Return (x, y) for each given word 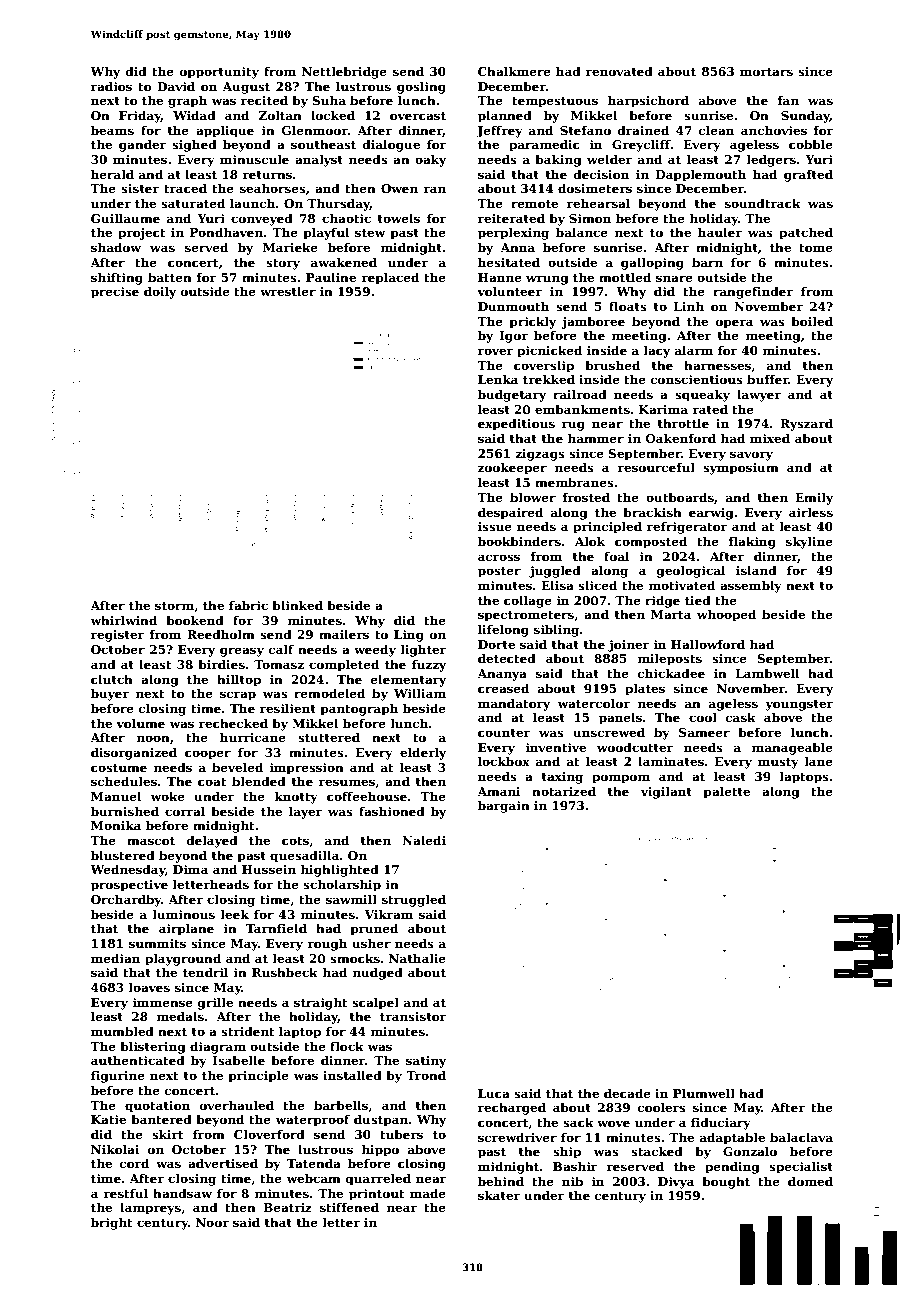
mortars (766, 72)
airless (811, 512)
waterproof (312, 1121)
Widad (194, 115)
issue (495, 526)
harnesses (717, 365)
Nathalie (417, 958)
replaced (390, 278)
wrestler (288, 291)
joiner (628, 646)
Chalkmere (514, 71)
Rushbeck (285, 972)
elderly (423, 753)
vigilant (666, 792)
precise (115, 293)
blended (259, 781)
